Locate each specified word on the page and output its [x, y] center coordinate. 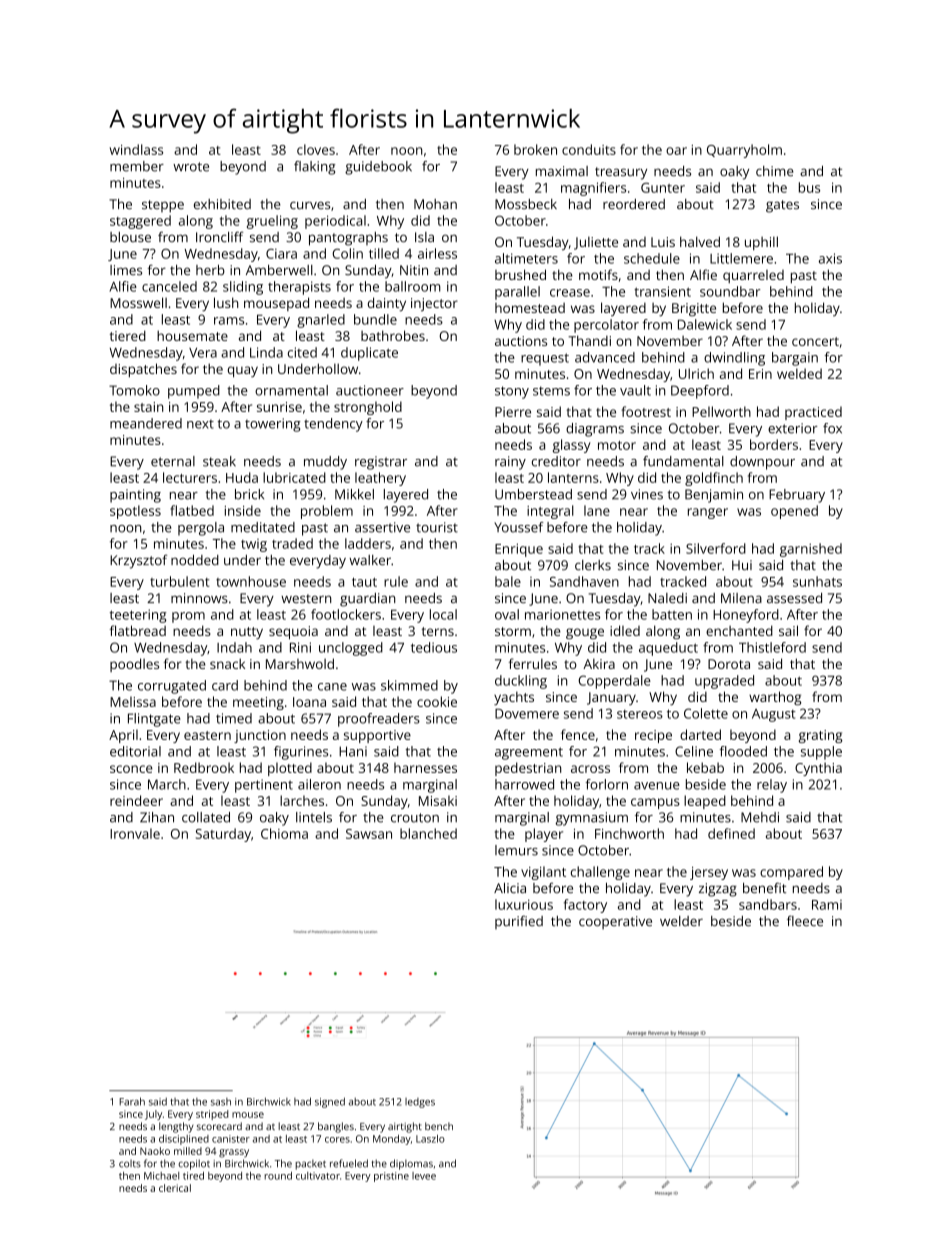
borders [774, 444]
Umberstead [533, 494]
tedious [434, 647]
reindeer [136, 800]
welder [681, 921]
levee [424, 1176]
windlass [136, 149]
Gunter [663, 188]
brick [249, 494]
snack [227, 663]
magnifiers [593, 189]
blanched [428, 833]
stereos [640, 714]
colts [130, 1164]
